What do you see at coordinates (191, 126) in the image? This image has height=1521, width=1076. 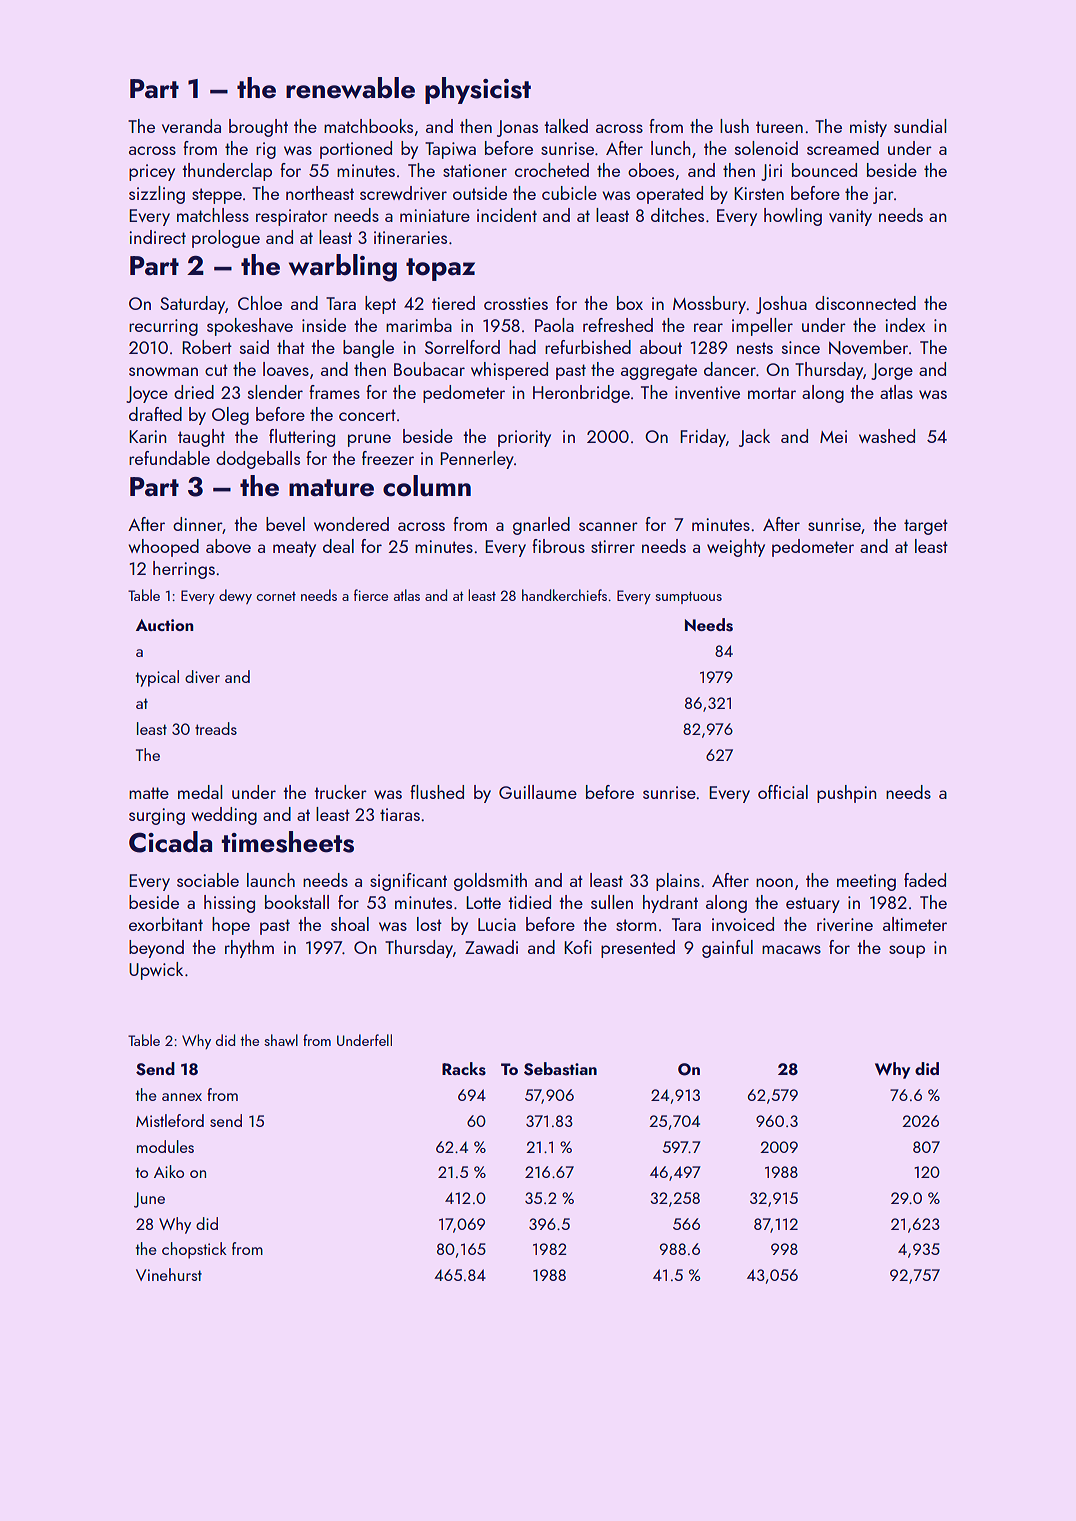 I see `veranda` at bounding box center [191, 126].
